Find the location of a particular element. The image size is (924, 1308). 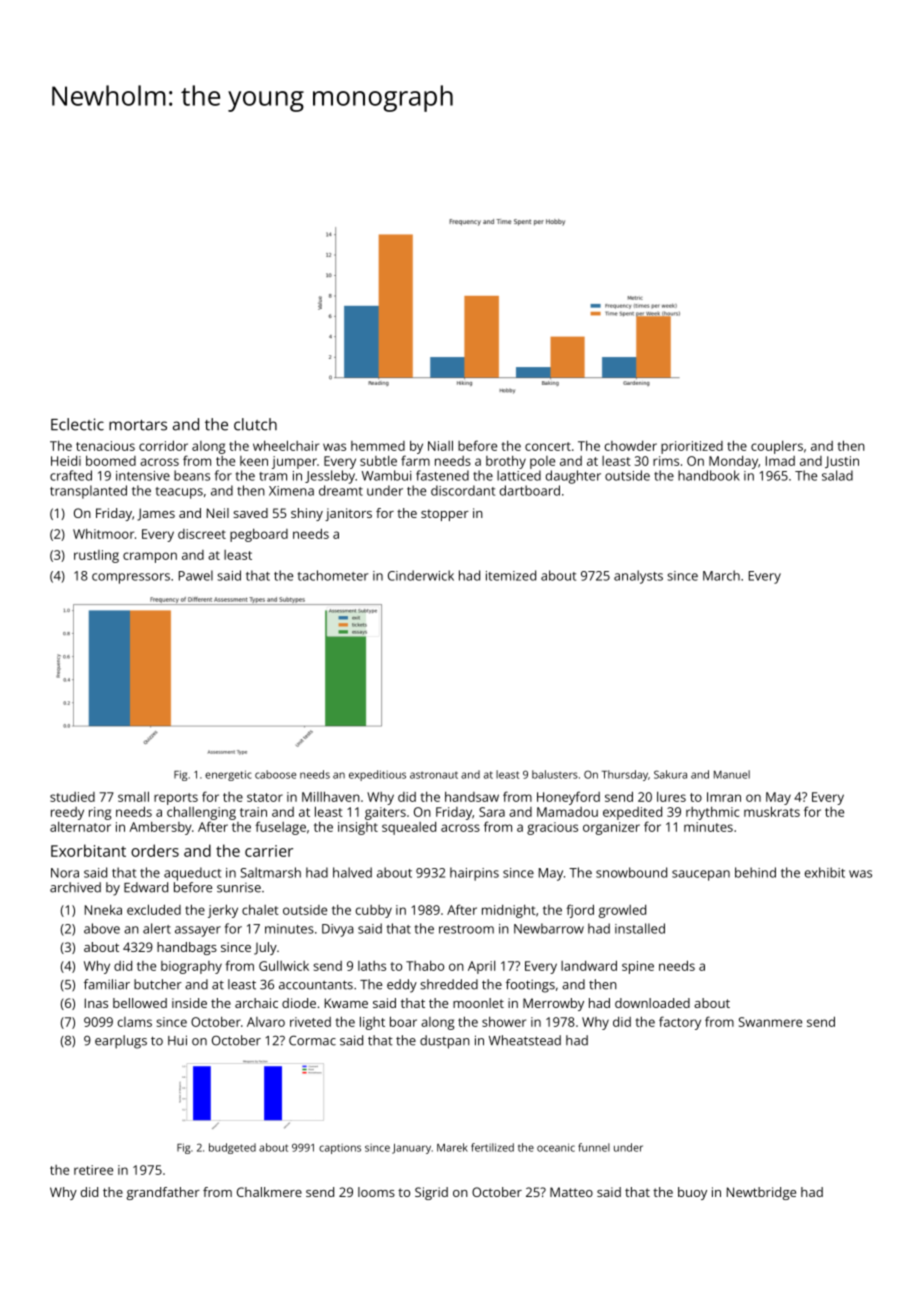

Swanmere is located at coordinates (770, 1022).
